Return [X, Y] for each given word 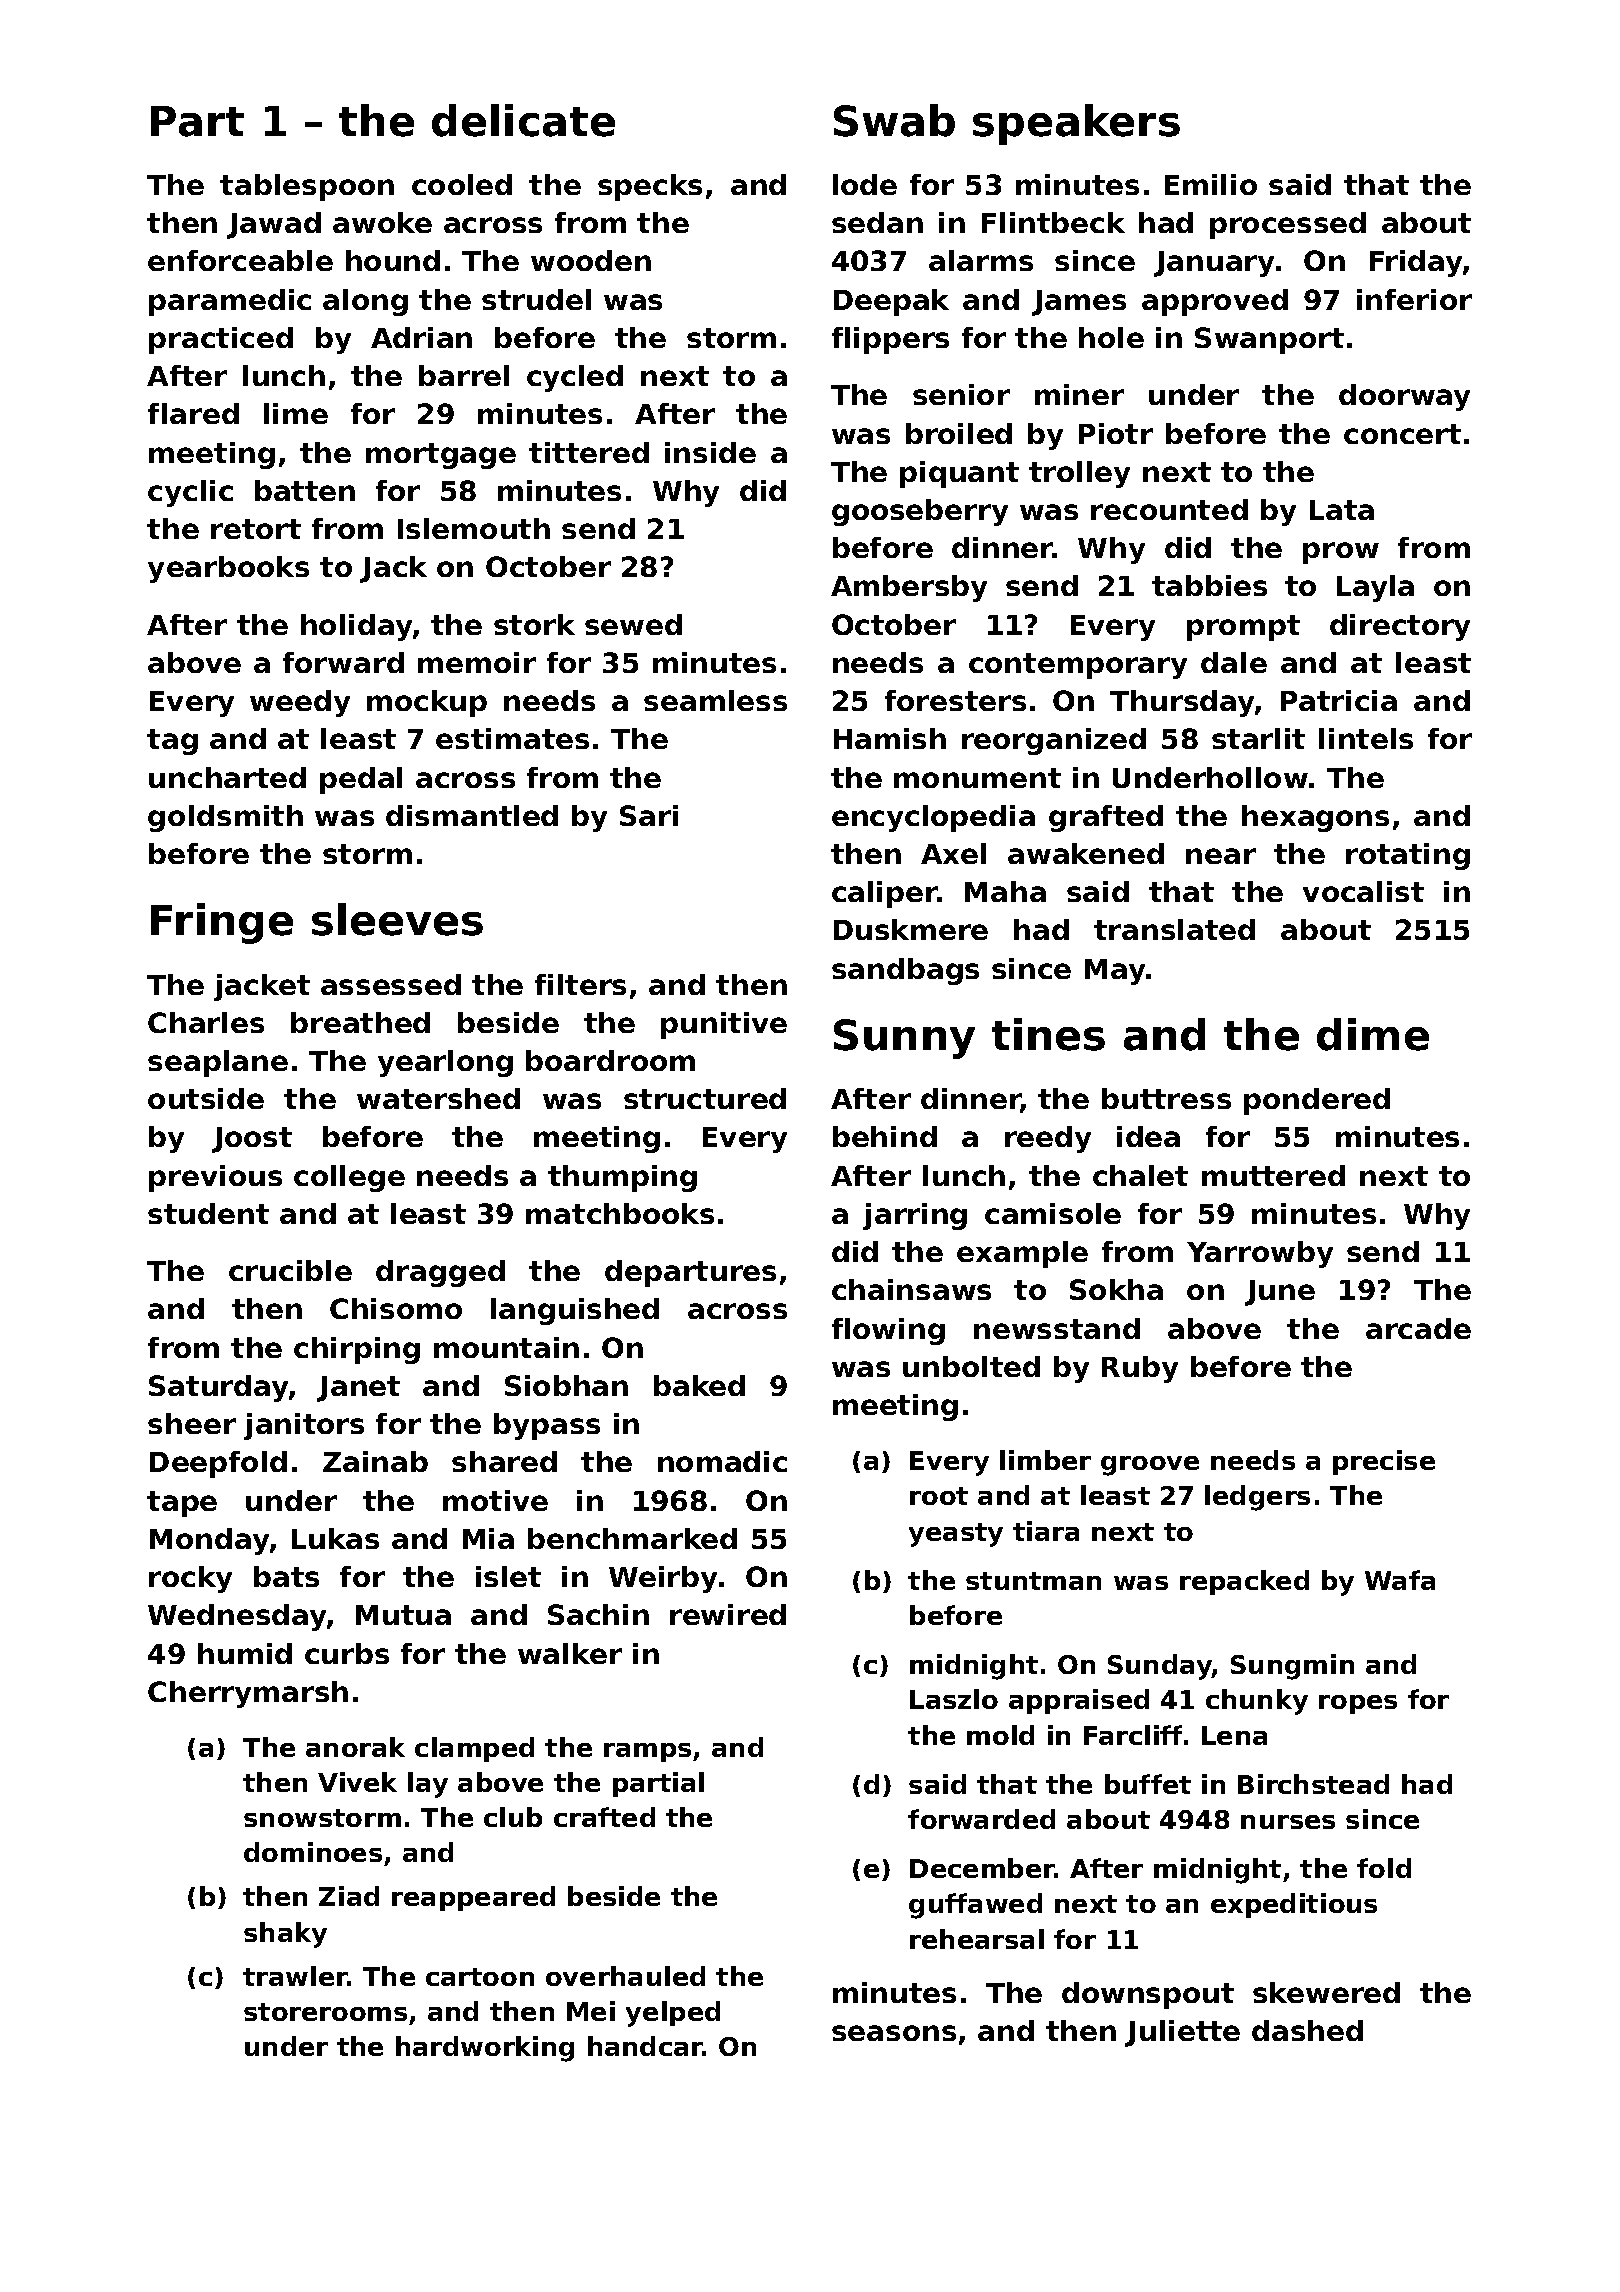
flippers [890, 340]
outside [206, 1098]
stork [534, 624]
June [1280, 1293]
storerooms [325, 2012]
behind [885, 1136]
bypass [547, 1426]
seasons [894, 2033]
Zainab [375, 1461]
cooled [462, 184]
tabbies [1209, 585]
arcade [1418, 1328]
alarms [981, 260]
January [1214, 264]
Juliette [1182, 2033]
